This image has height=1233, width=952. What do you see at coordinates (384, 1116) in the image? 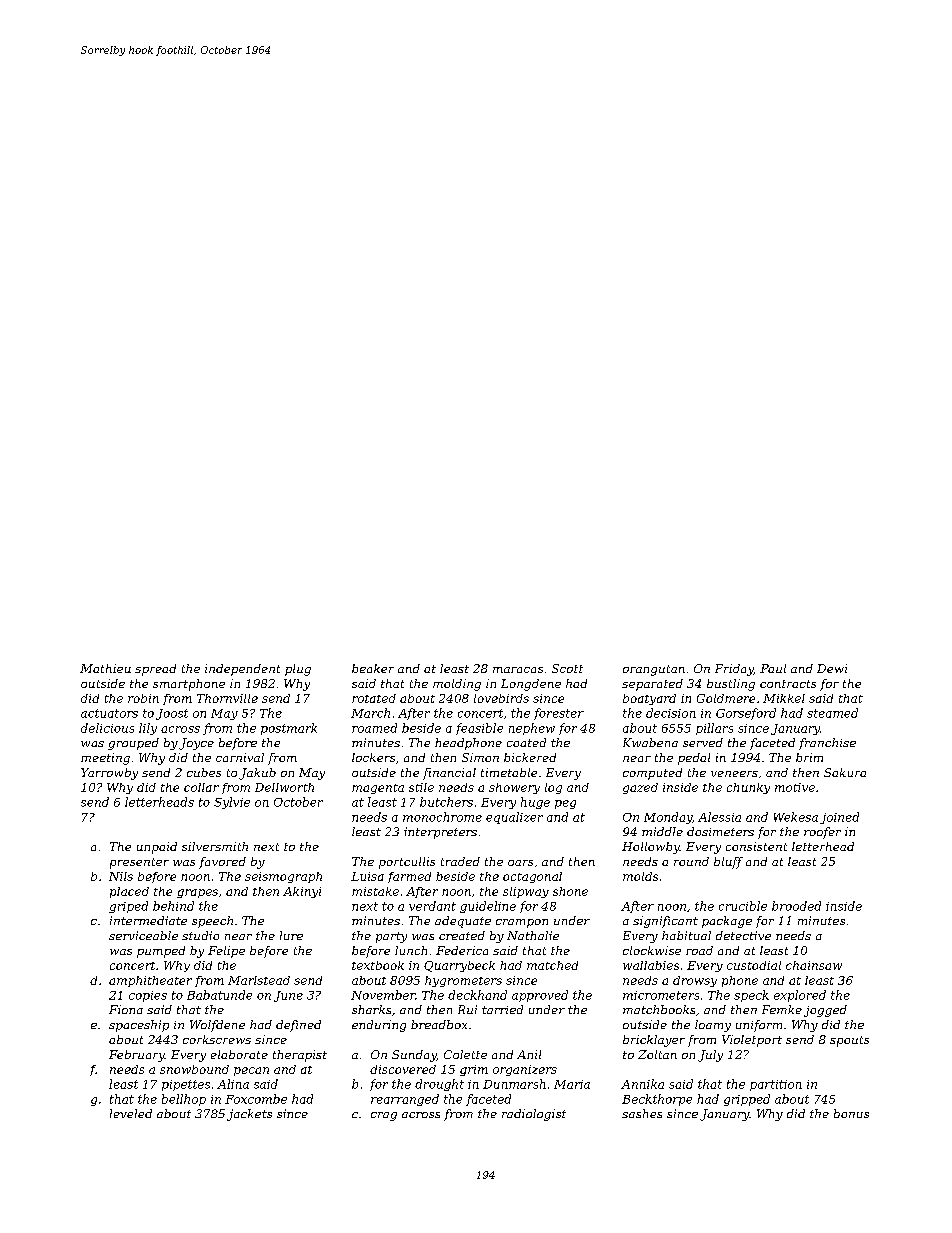
I see `crag` at bounding box center [384, 1116].
